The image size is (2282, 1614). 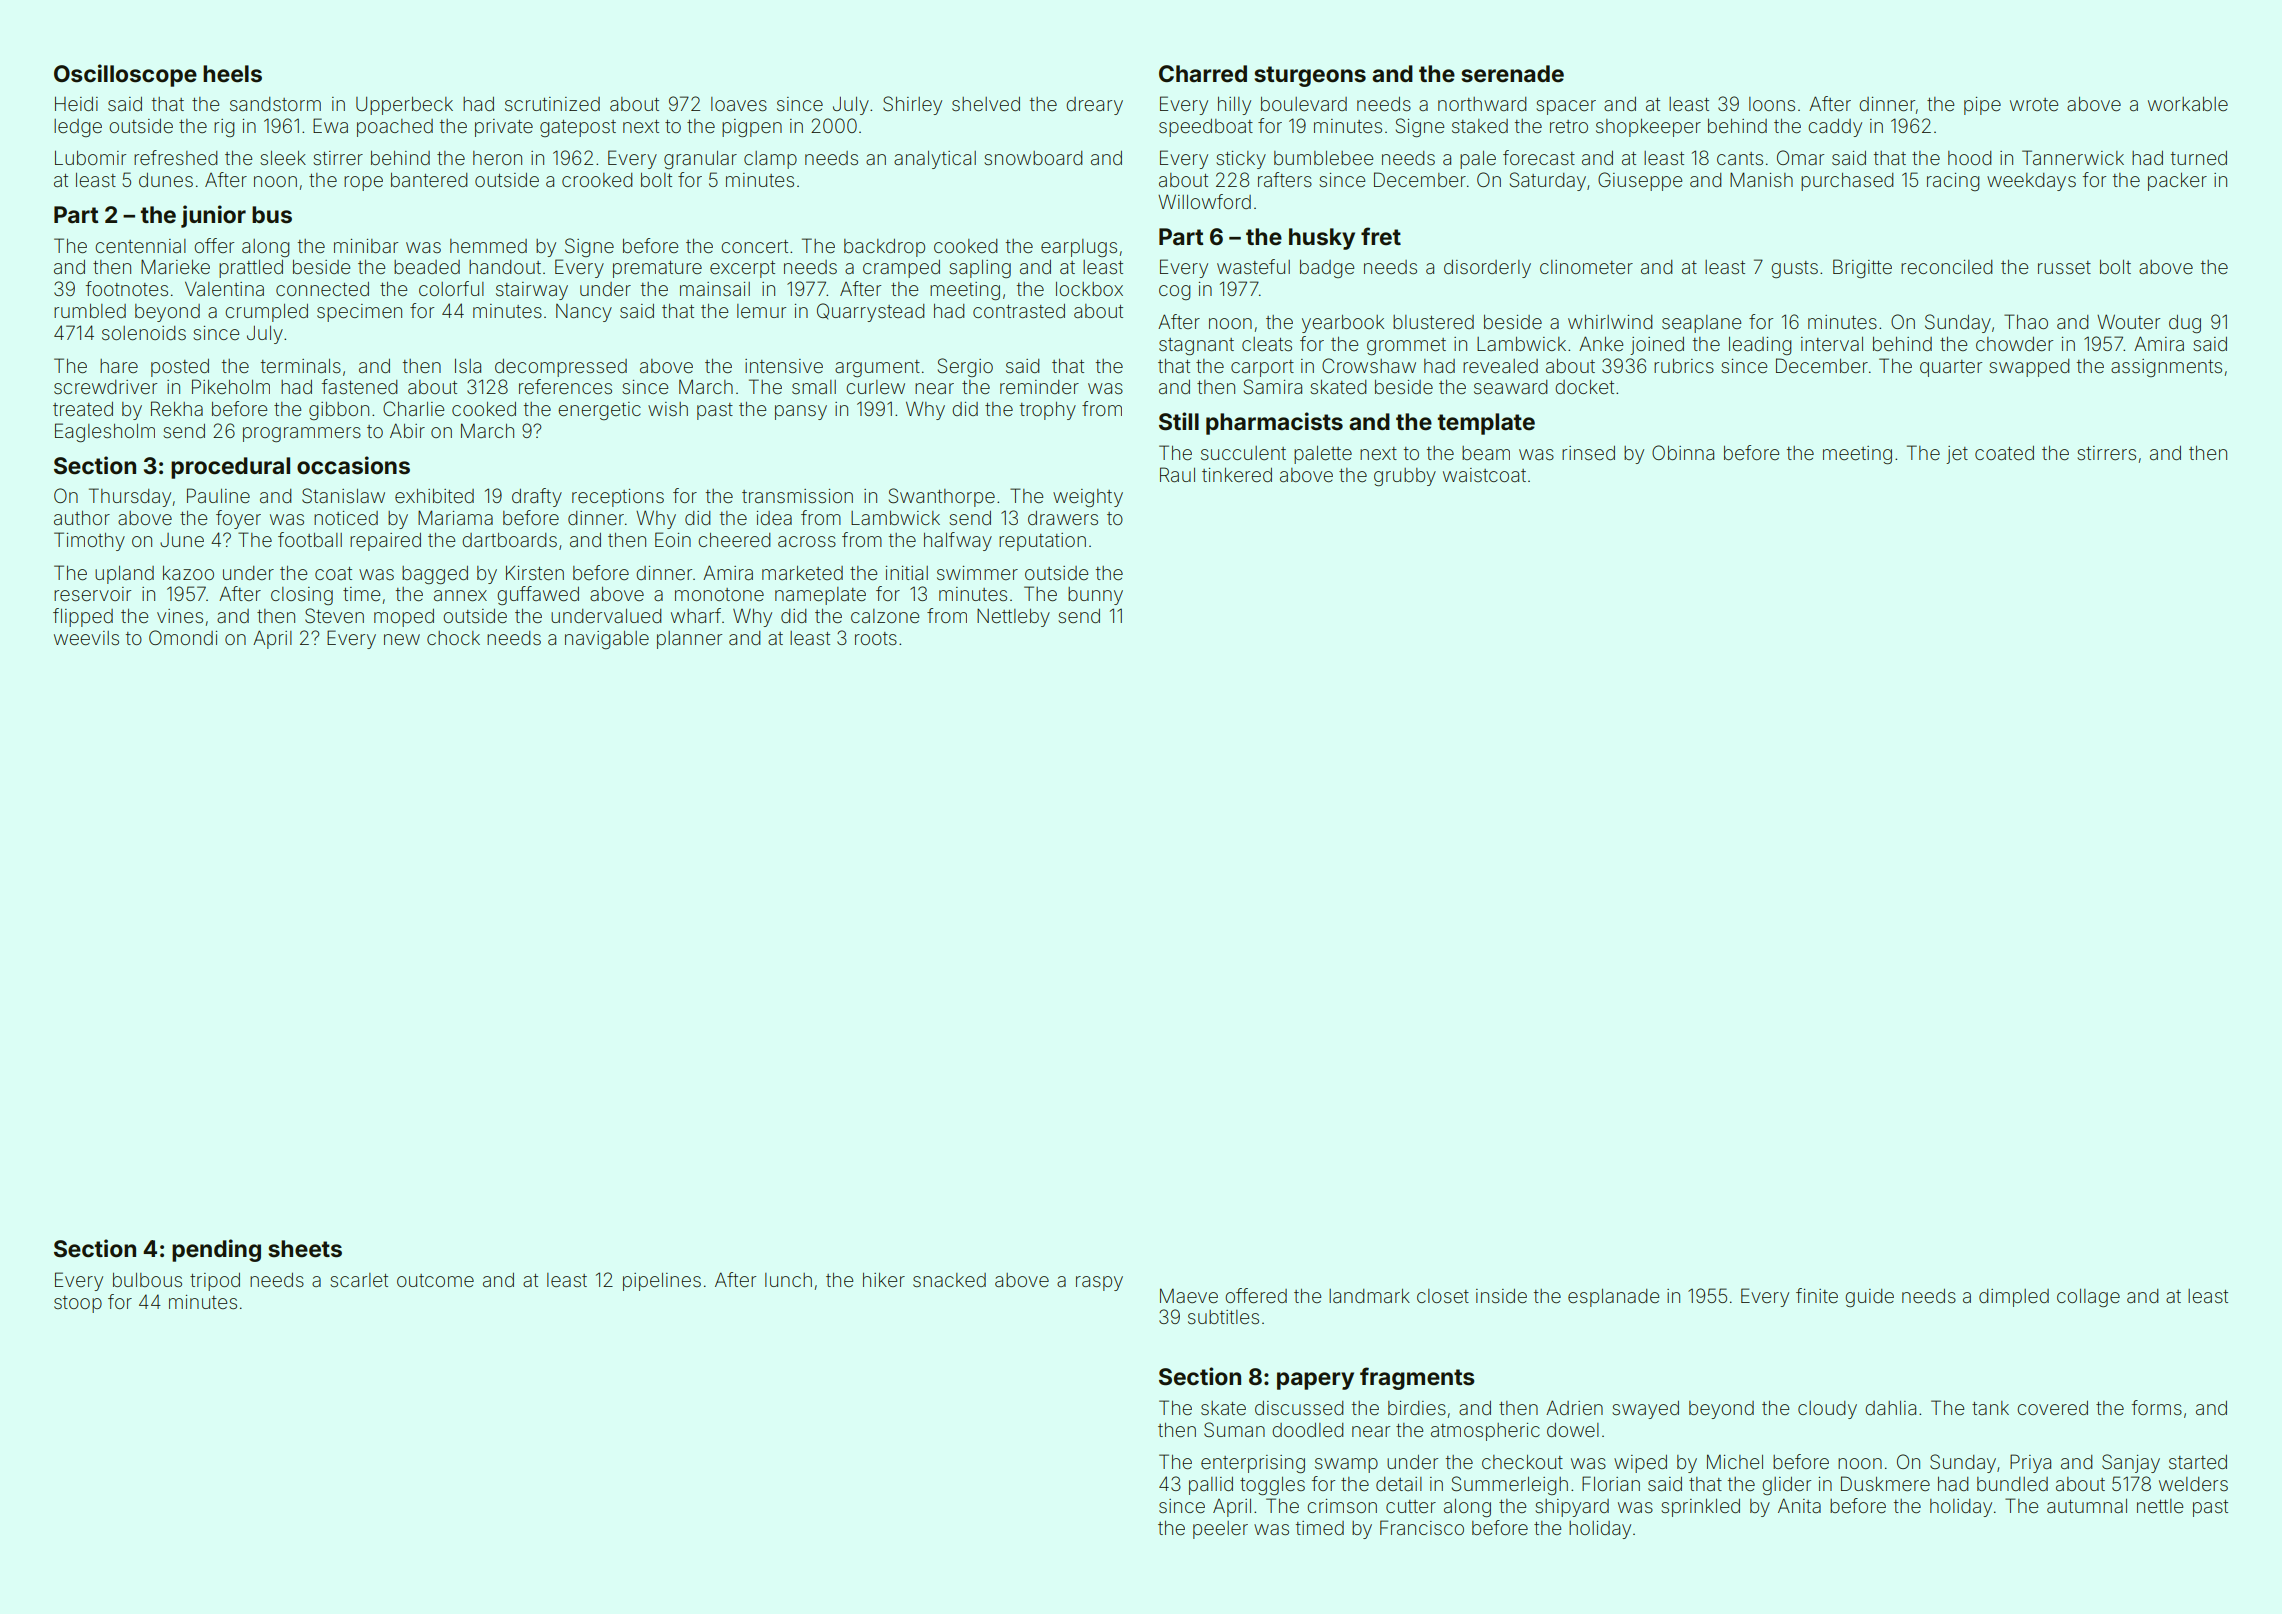 What do you see at coordinates (359, 1280) in the screenshot?
I see `scarlet` at bounding box center [359, 1280].
